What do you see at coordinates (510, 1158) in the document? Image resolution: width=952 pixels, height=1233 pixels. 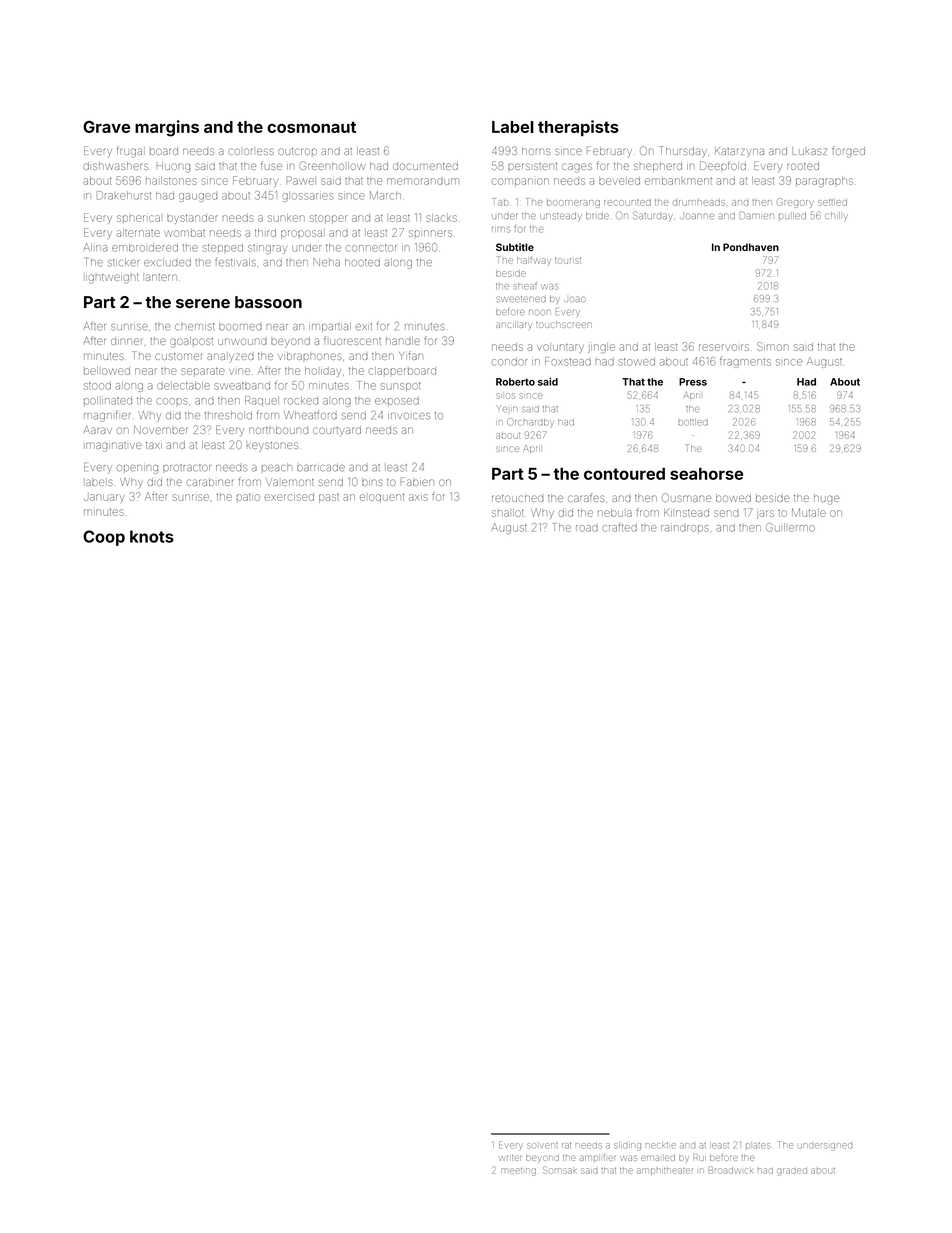 I see `writer` at bounding box center [510, 1158].
